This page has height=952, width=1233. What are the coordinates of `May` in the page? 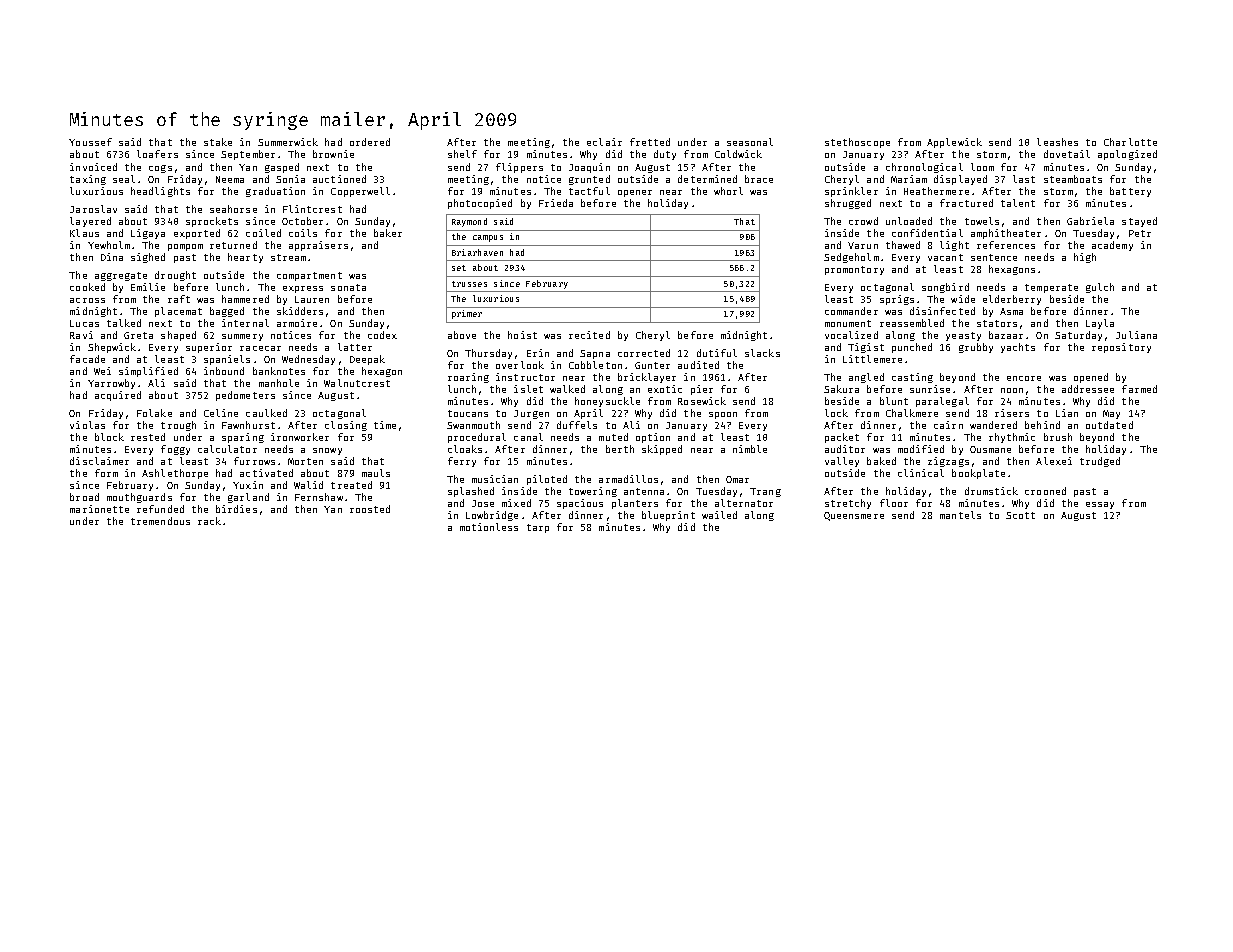 It's located at (1111, 414).
